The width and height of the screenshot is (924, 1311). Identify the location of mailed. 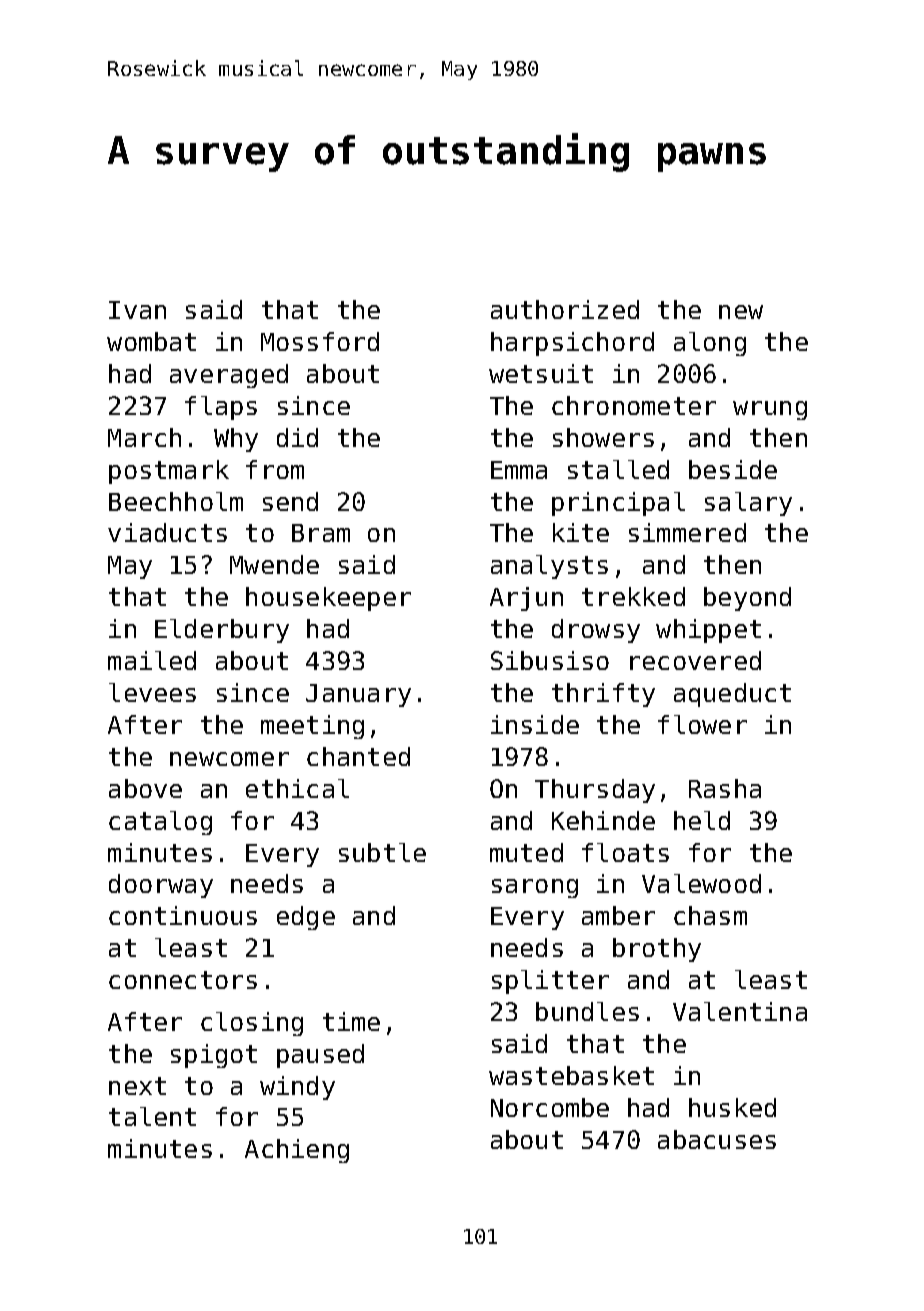
(152, 660).
